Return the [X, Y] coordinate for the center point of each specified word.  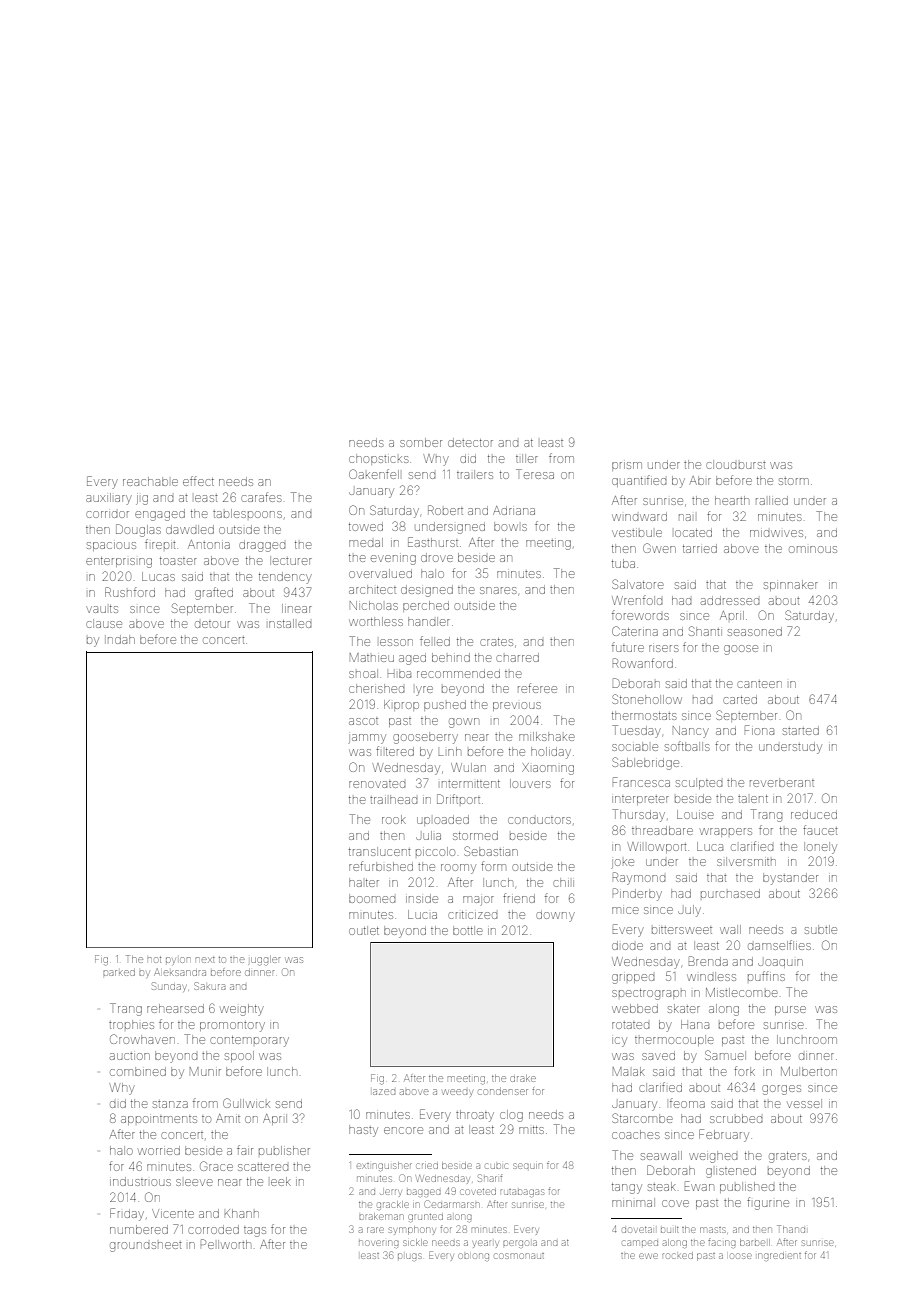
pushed [445, 705]
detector [470, 442]
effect [198, 481]
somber [421, 442]
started [801, 730]
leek [281, 1181]
